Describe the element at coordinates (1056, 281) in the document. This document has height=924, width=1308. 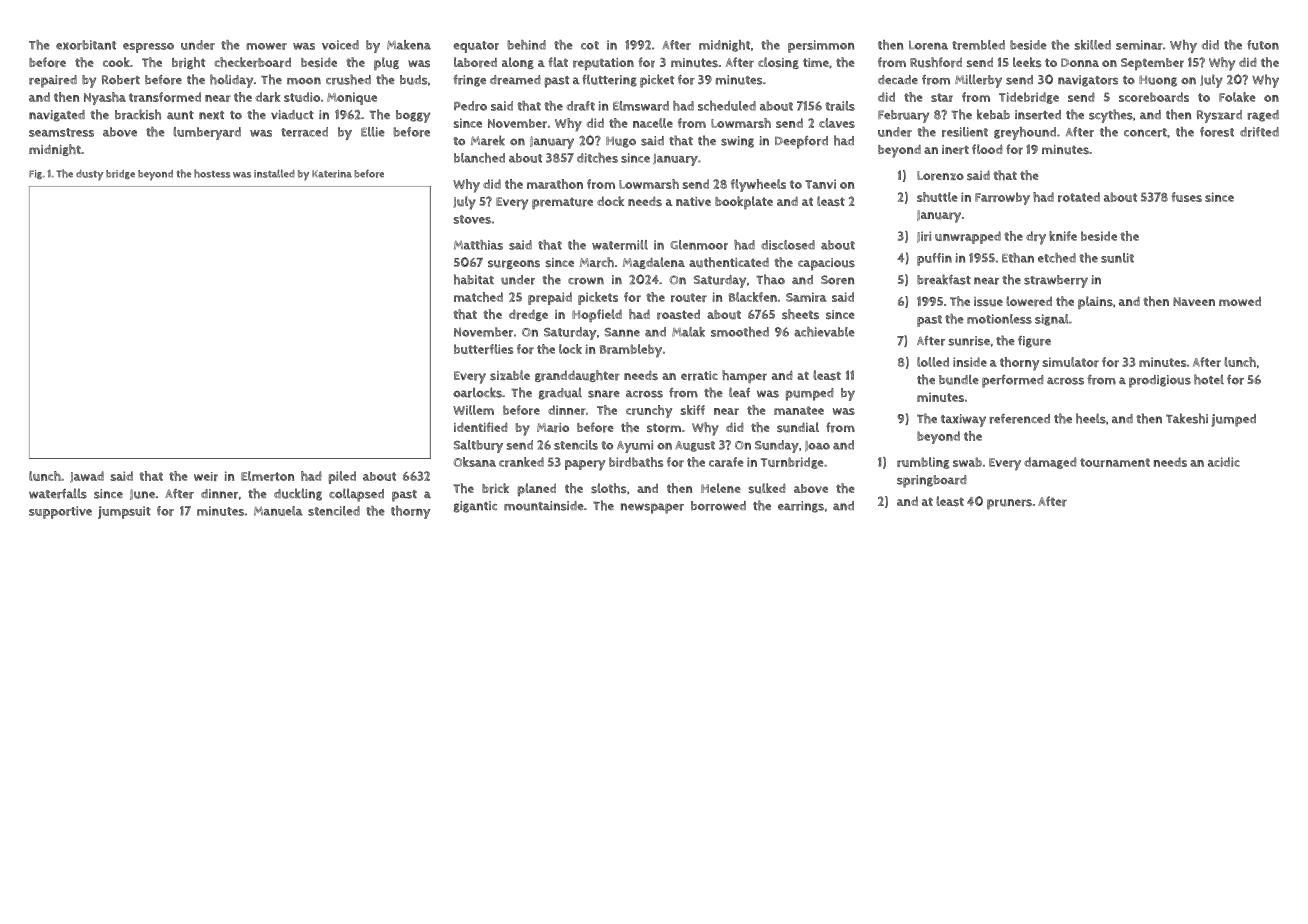
I see `strawberry` at that location.
